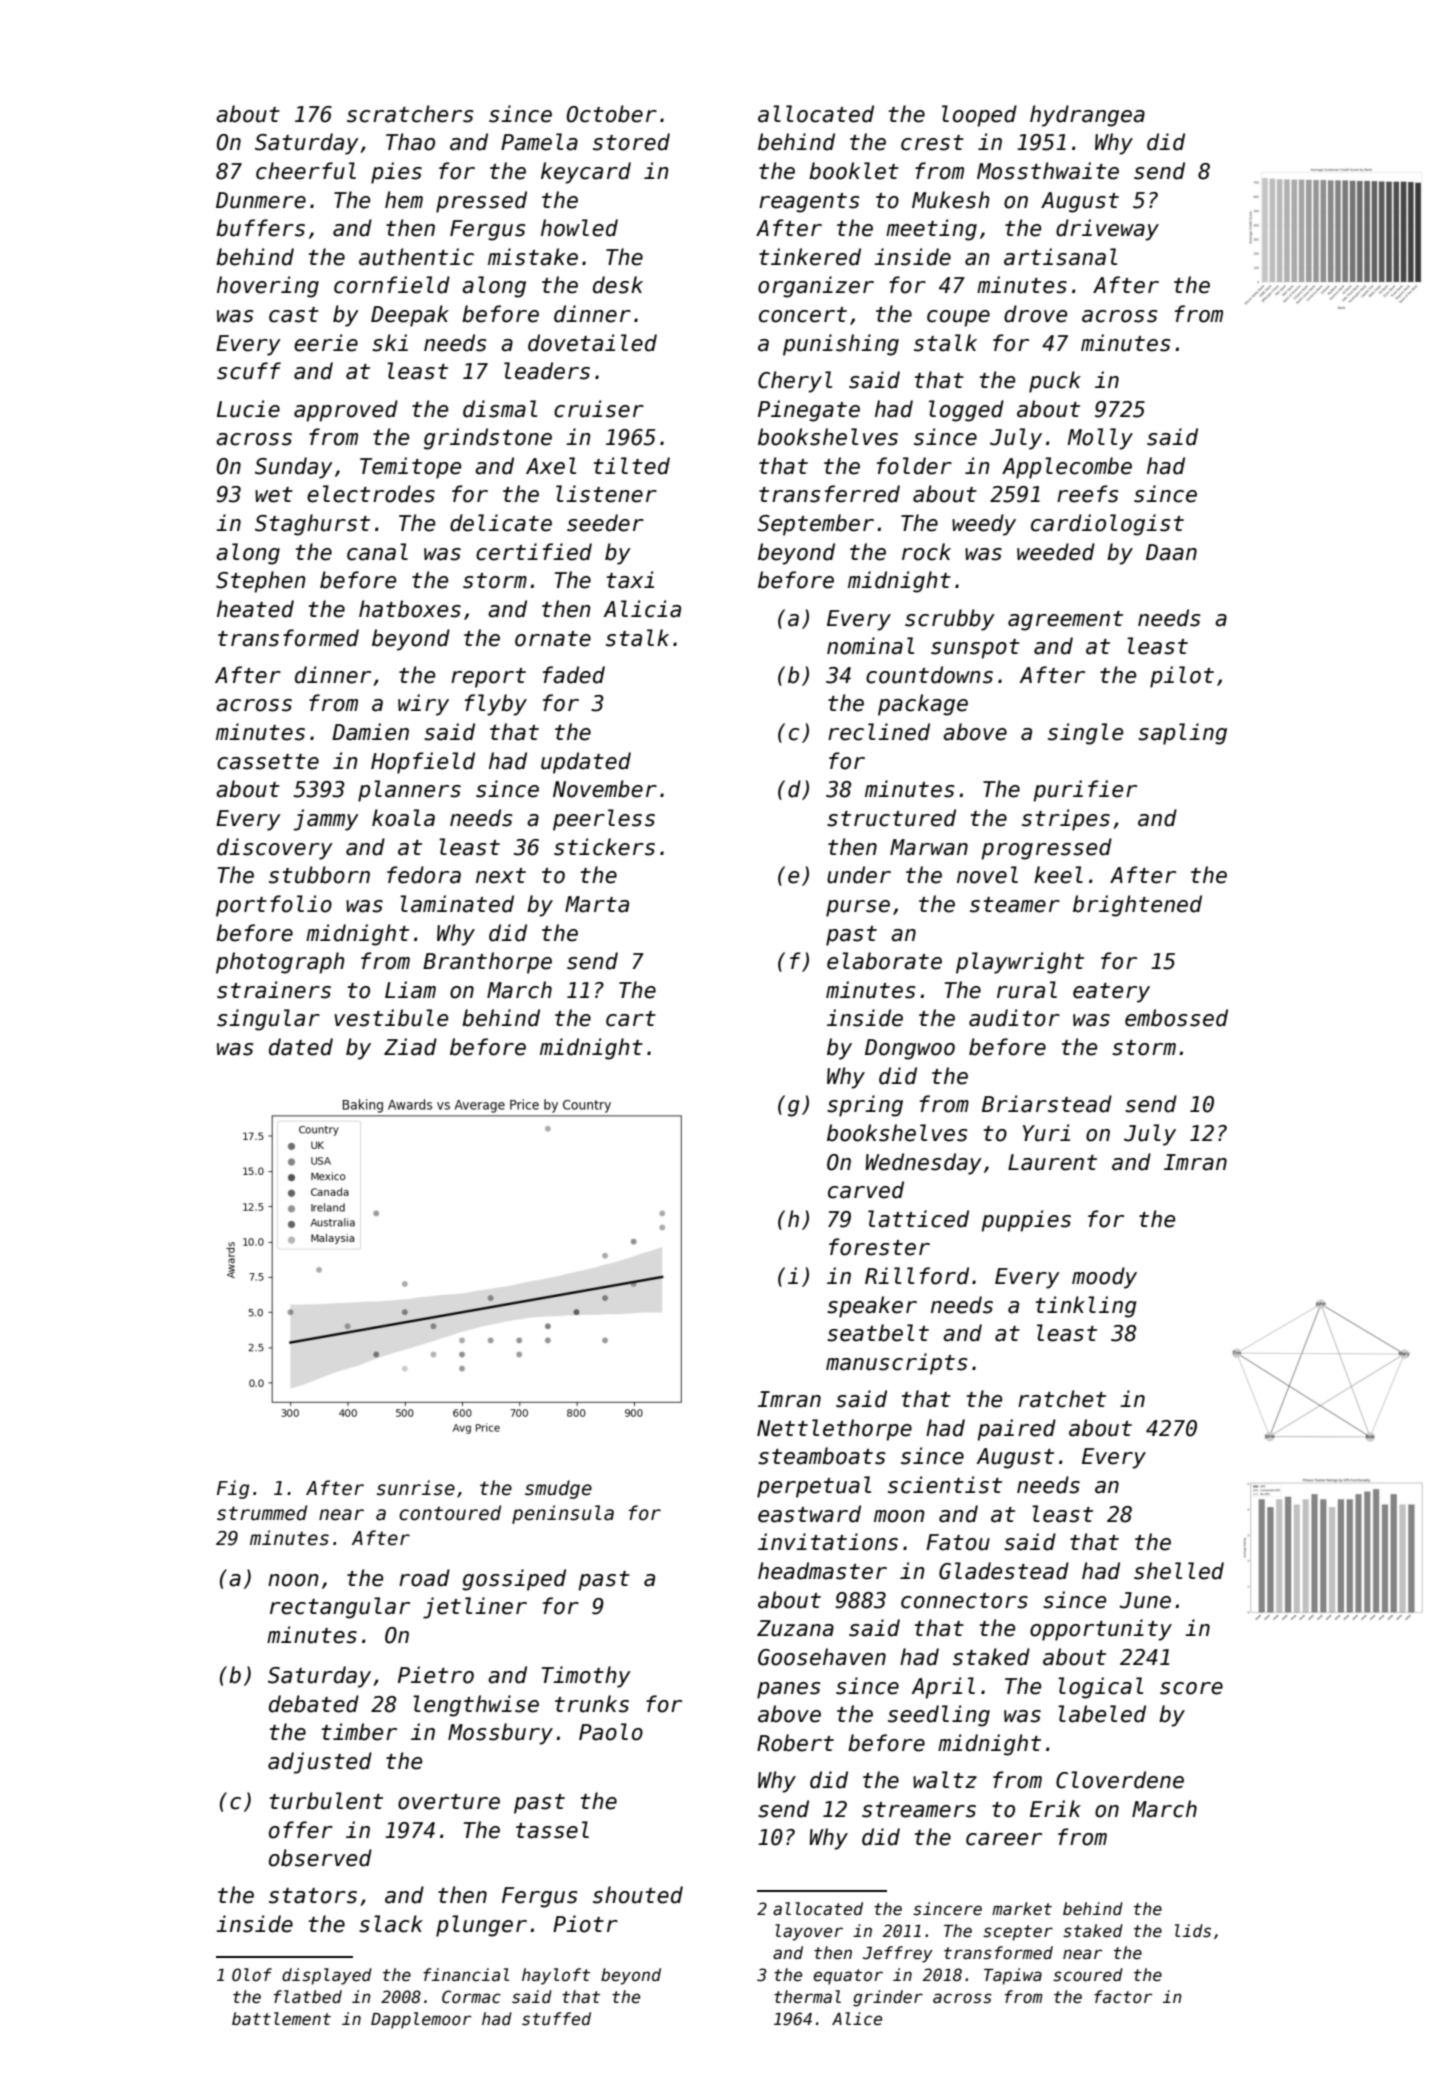 Image resolution: width=1450 pixels, height=2100 pixels. Describe the element at coordinates (416, 1488) in the page. I see `sunrise` at that location.
